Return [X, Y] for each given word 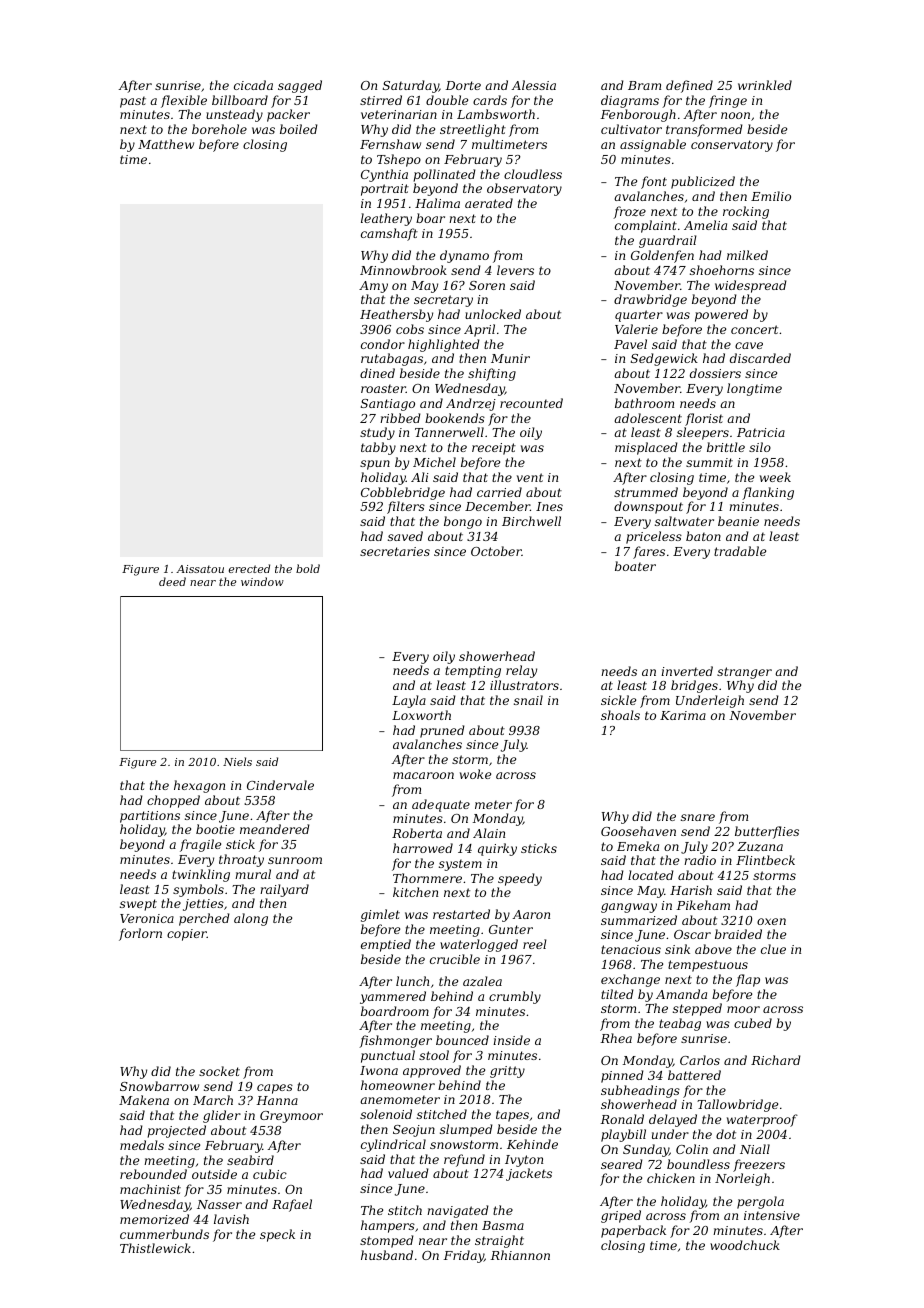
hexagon [199, 786]
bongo [463, 522]
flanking [768, 493]
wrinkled [765, 85]
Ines [549, 506]
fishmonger [395, 1041]
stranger [744, 673]
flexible [184, 101]
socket [219, 1071]
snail [528, 700]
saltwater [684, 521]
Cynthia [384, 175]
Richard [776, 1060]
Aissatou [200, 569]
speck [277, 1235]
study [377, 433]
